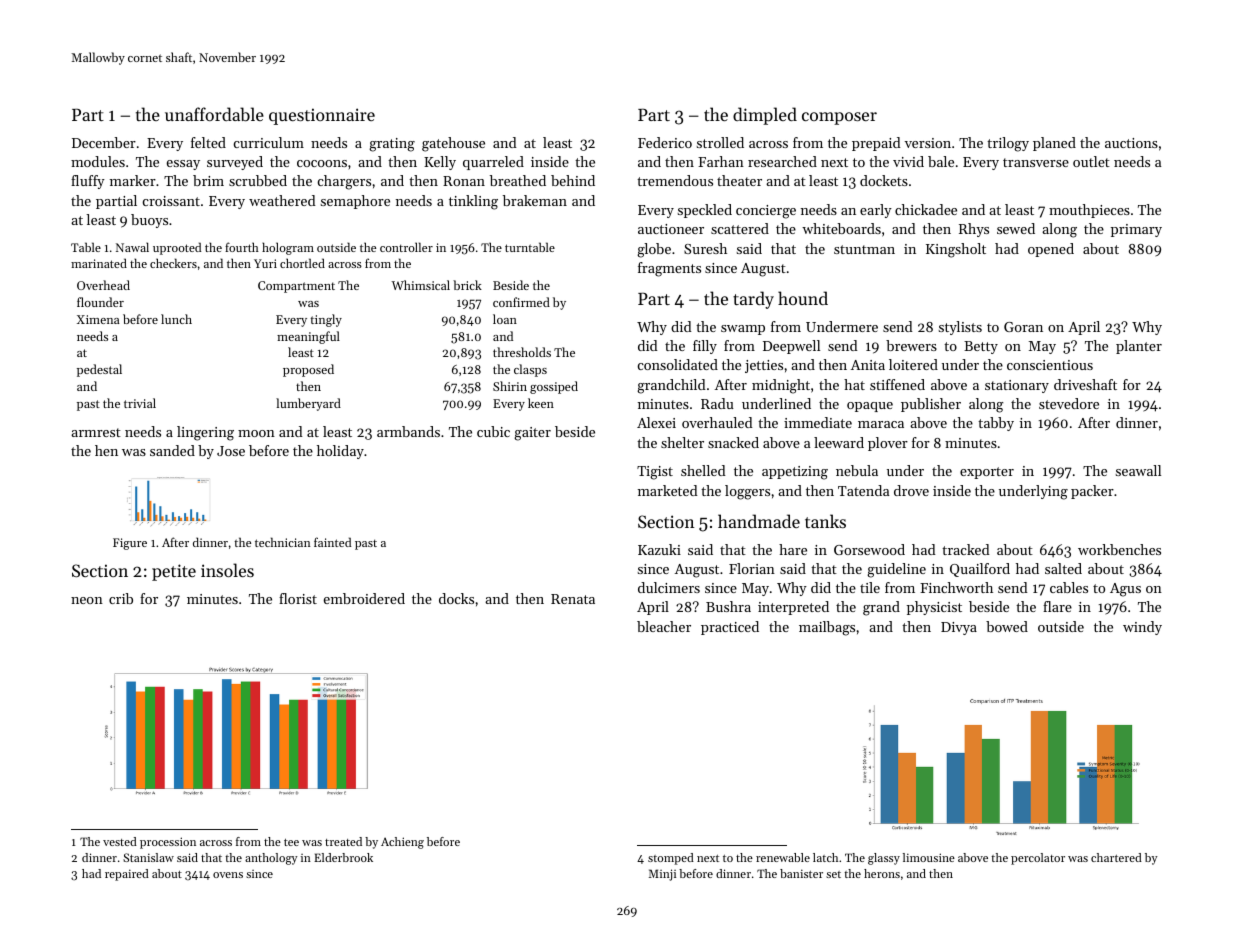 This screenshot has width=1233, height=952. Describe the element at coordinates (214, 114) in the screenshot. I see `unaffordable` at that location.
